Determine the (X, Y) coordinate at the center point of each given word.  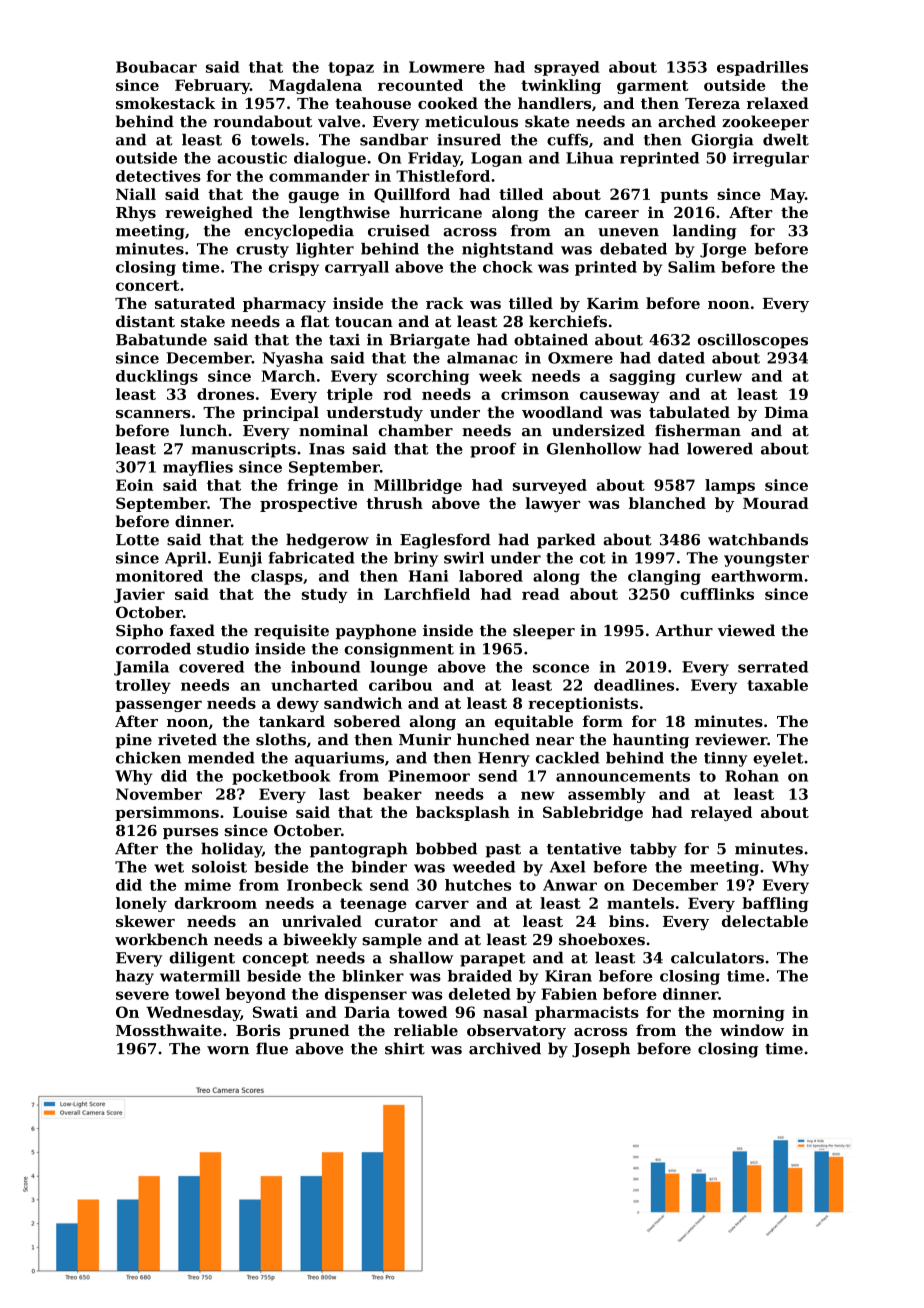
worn (228, 1050)
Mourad (776, 503)
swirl (464, 558)
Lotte (137, 540)
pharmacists (587, 1013)
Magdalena (315, 86)
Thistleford (443, 176)
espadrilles (762, 68)
